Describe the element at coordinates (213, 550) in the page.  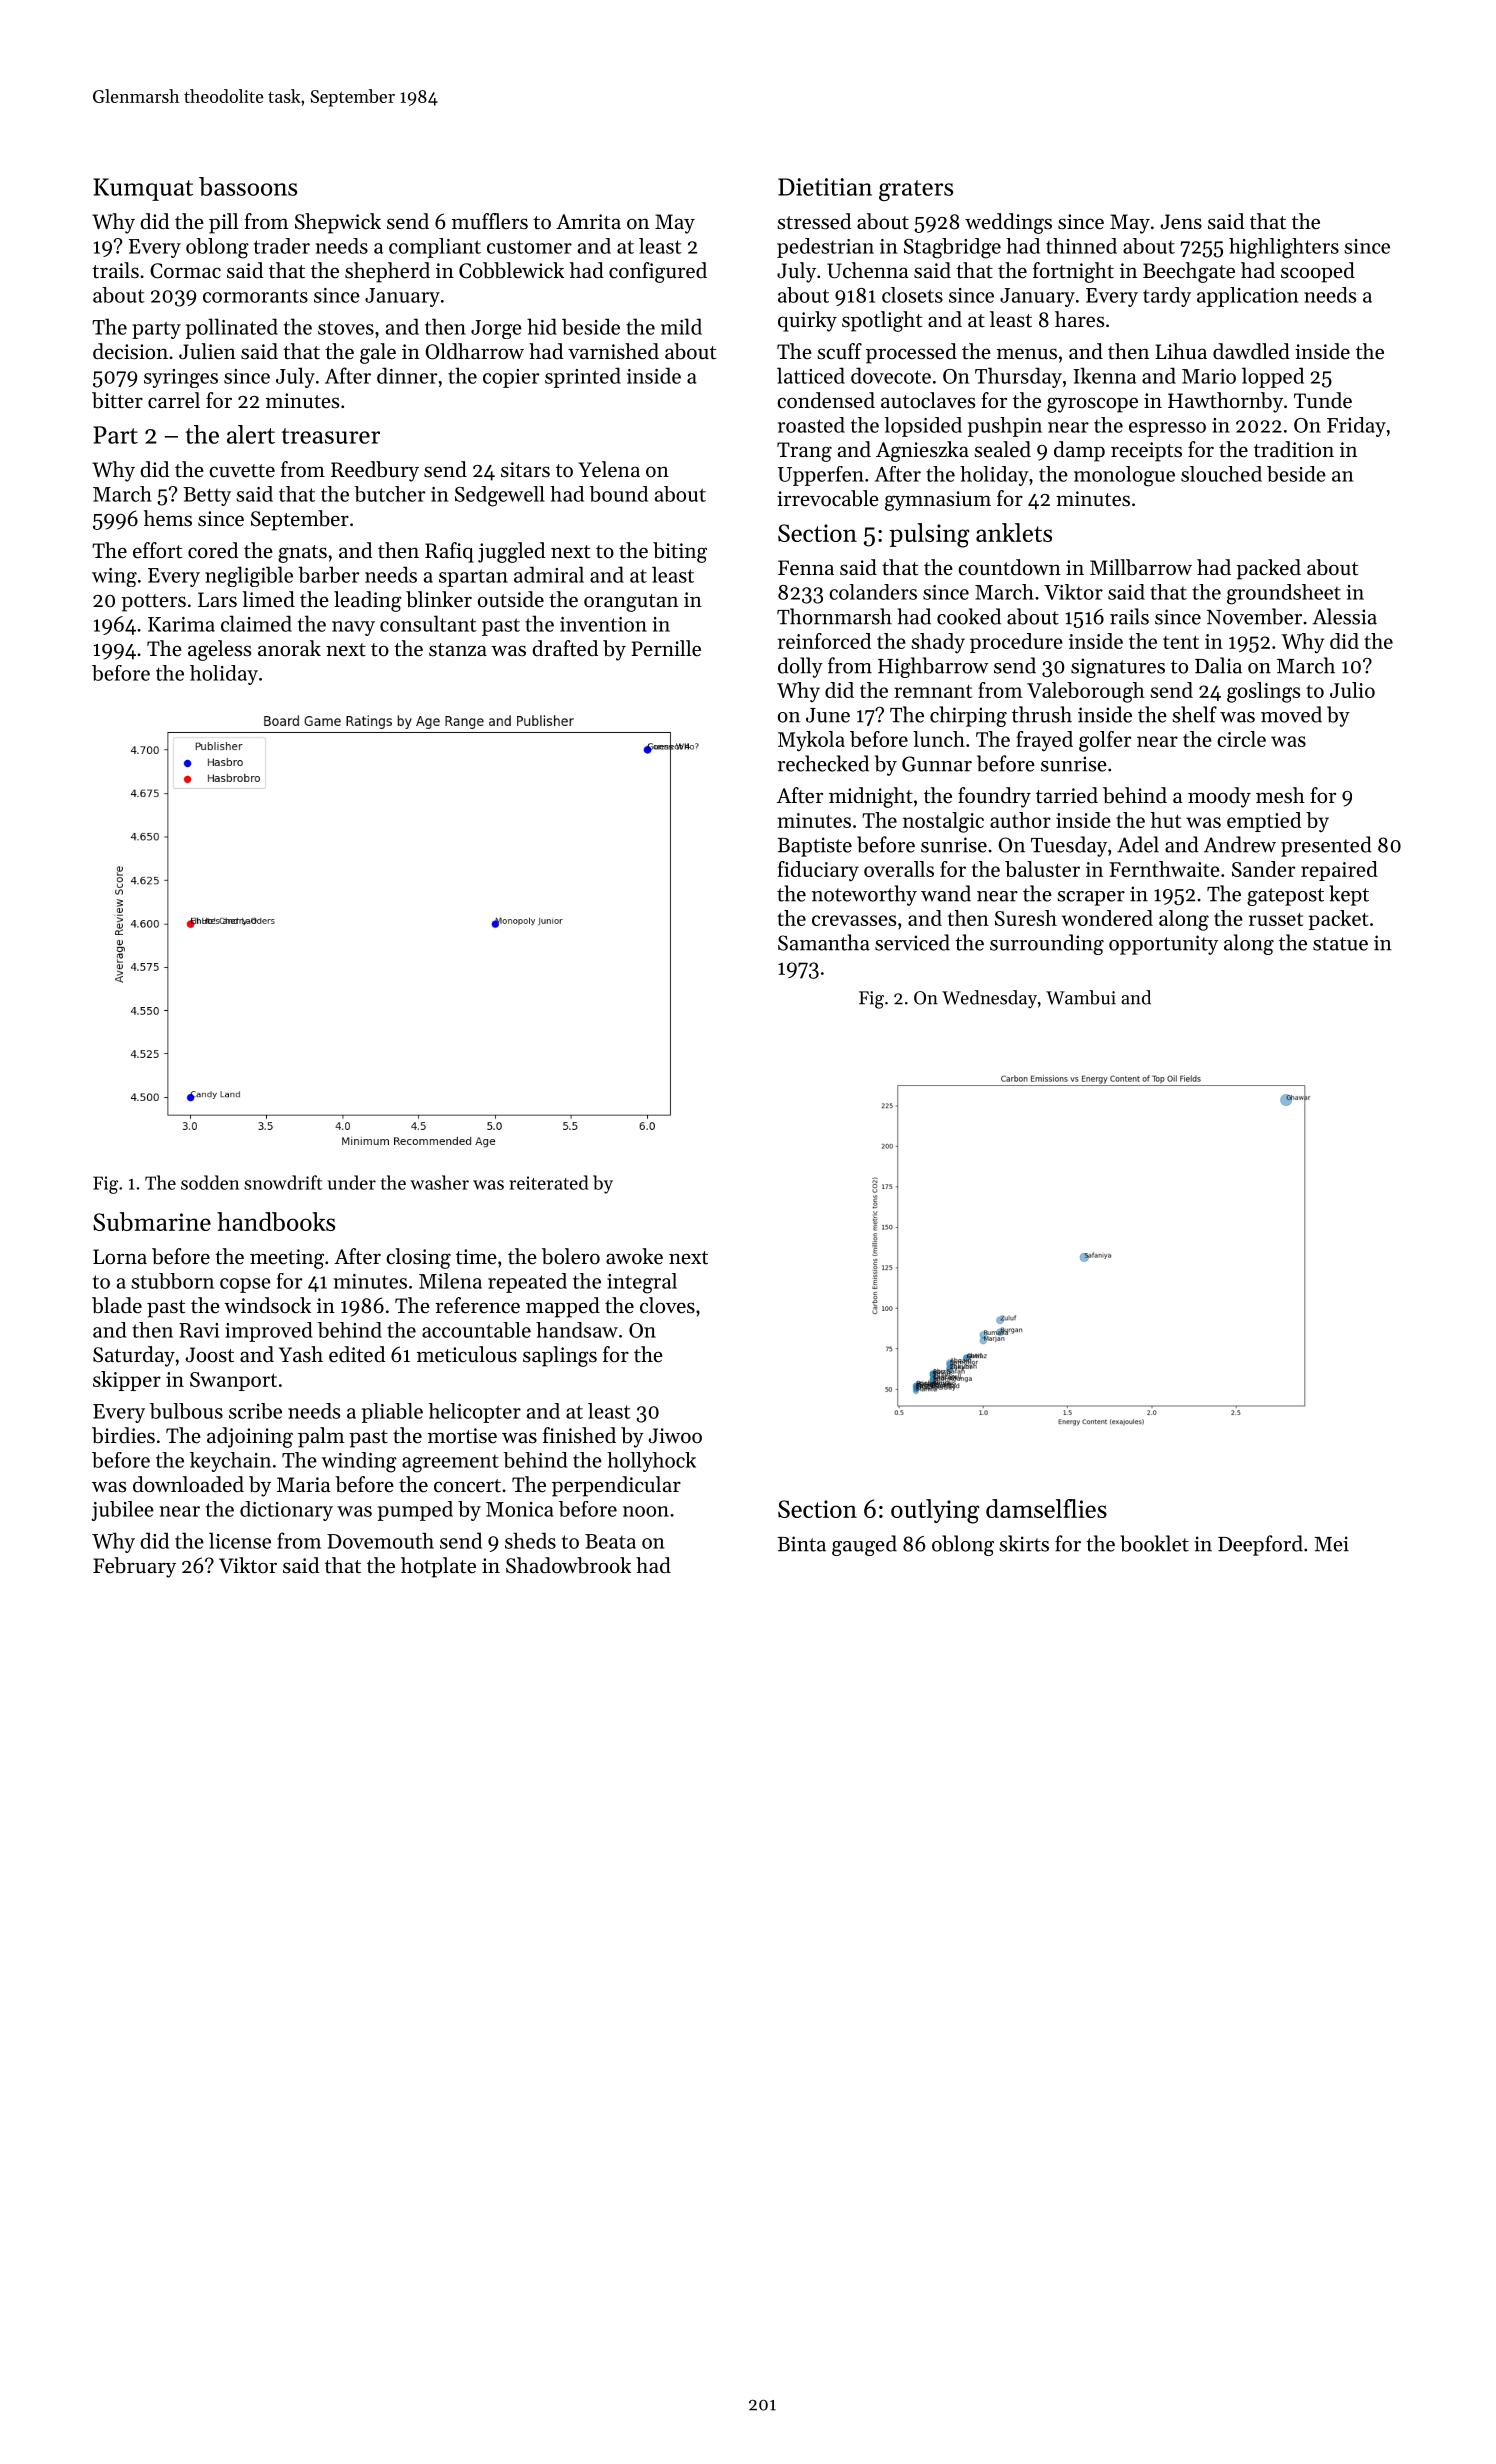
I see `cored` at that location.
